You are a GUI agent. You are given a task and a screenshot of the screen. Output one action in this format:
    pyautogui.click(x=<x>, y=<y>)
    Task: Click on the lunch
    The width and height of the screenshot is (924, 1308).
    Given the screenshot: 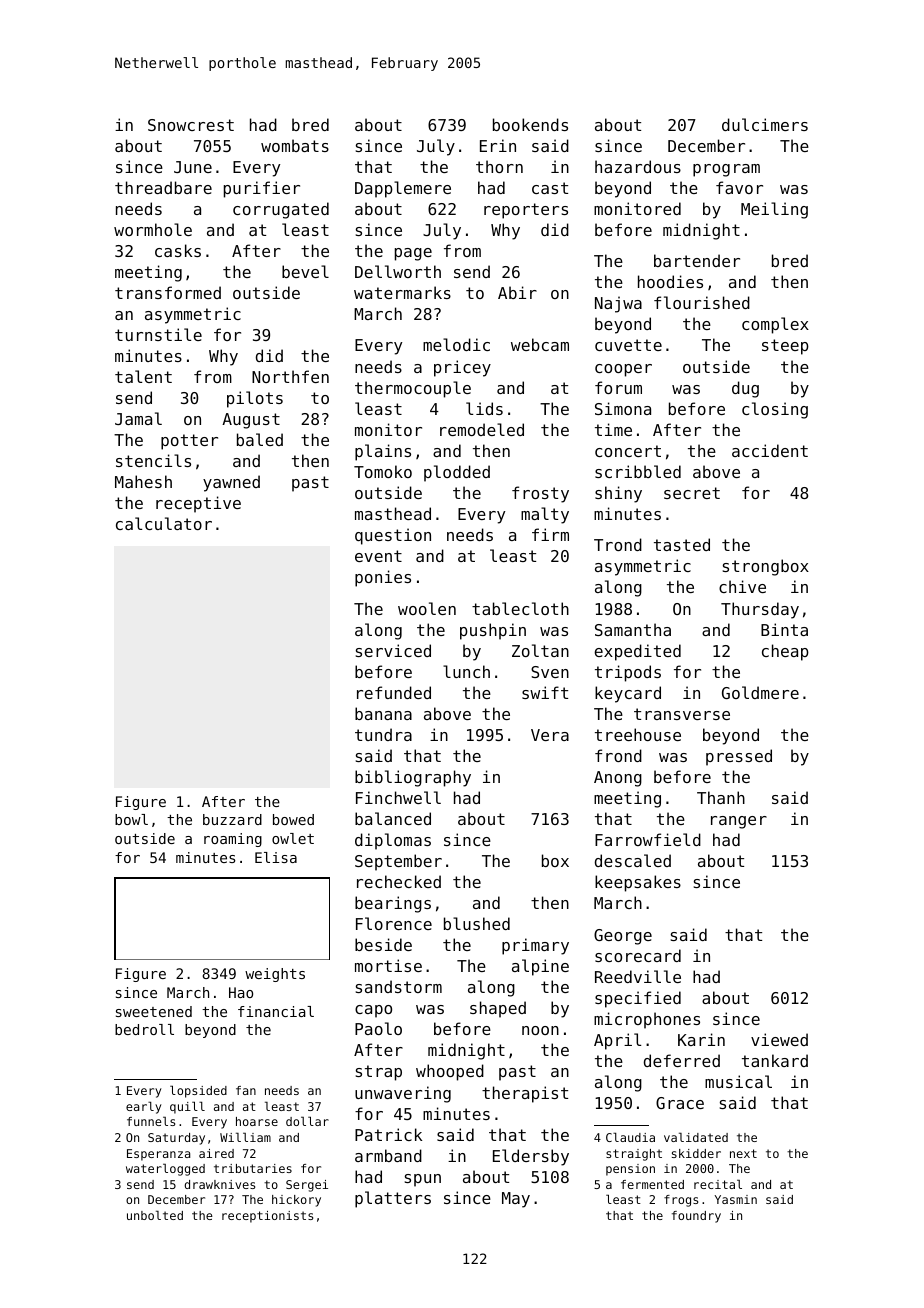 What is the action you would take?
    pyautogui.click(x=466, y=671)
